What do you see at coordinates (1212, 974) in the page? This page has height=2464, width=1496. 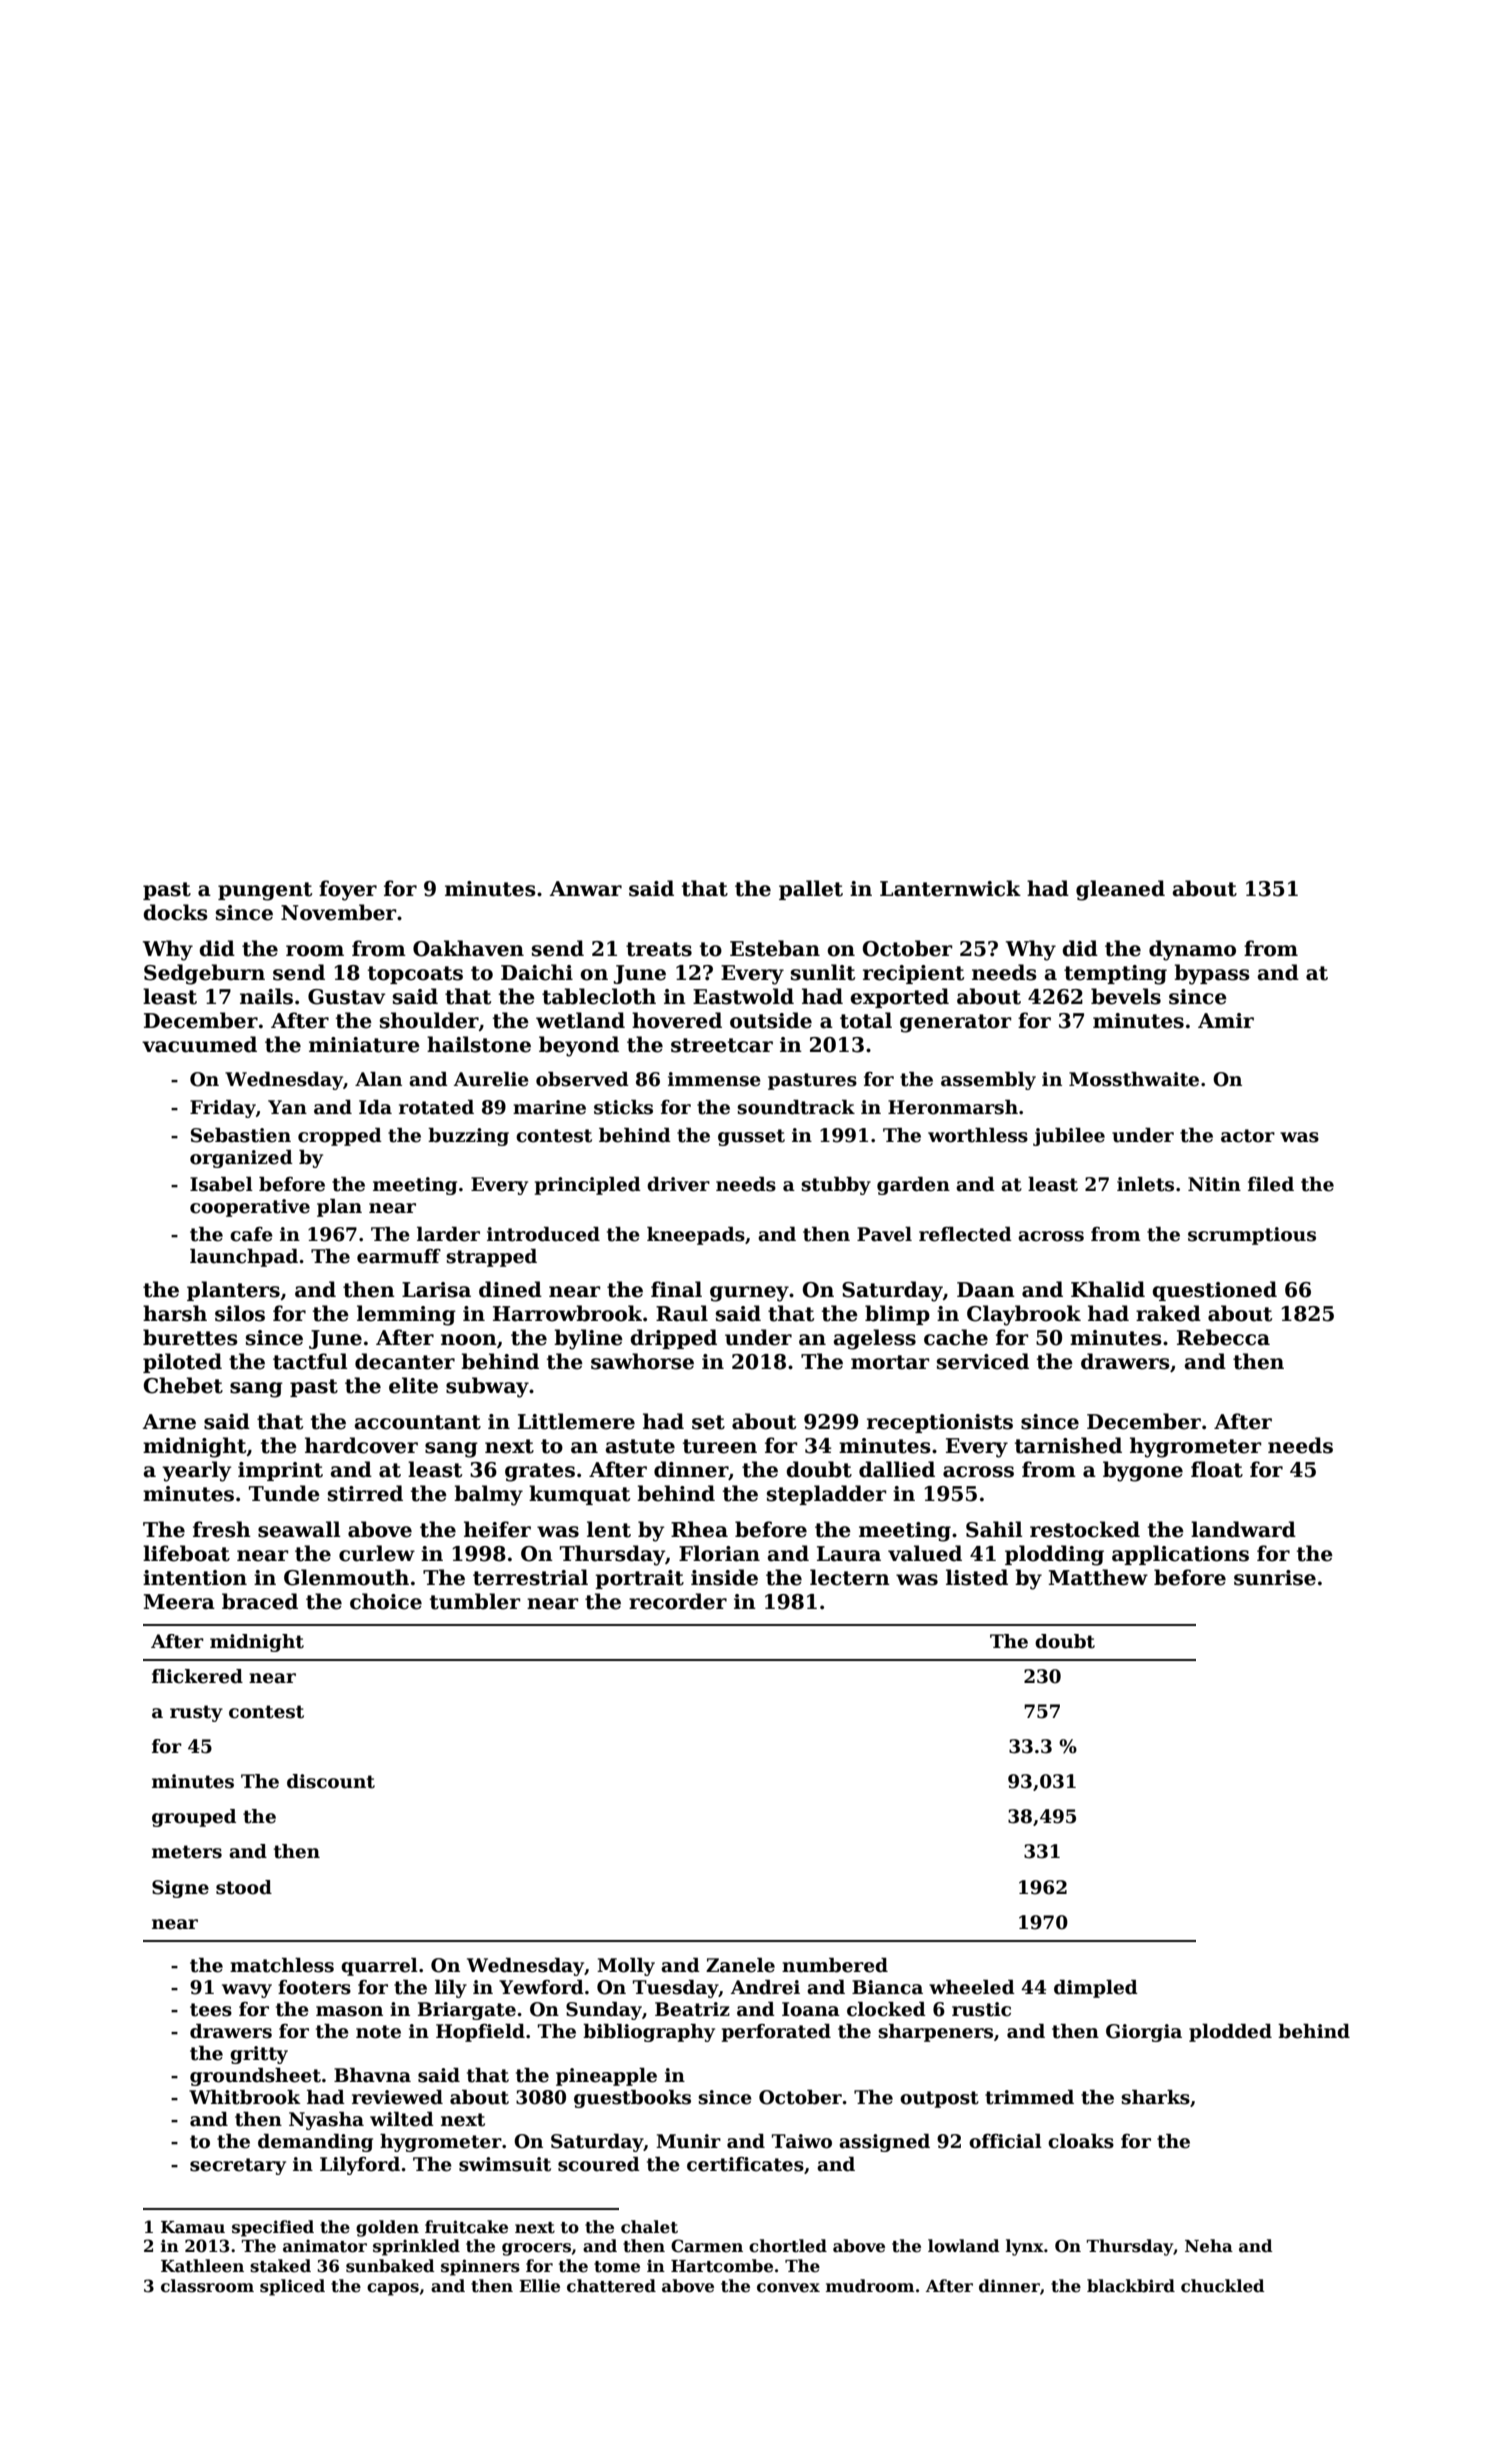 I see `bypass` at bounding box center [1212, 974].
